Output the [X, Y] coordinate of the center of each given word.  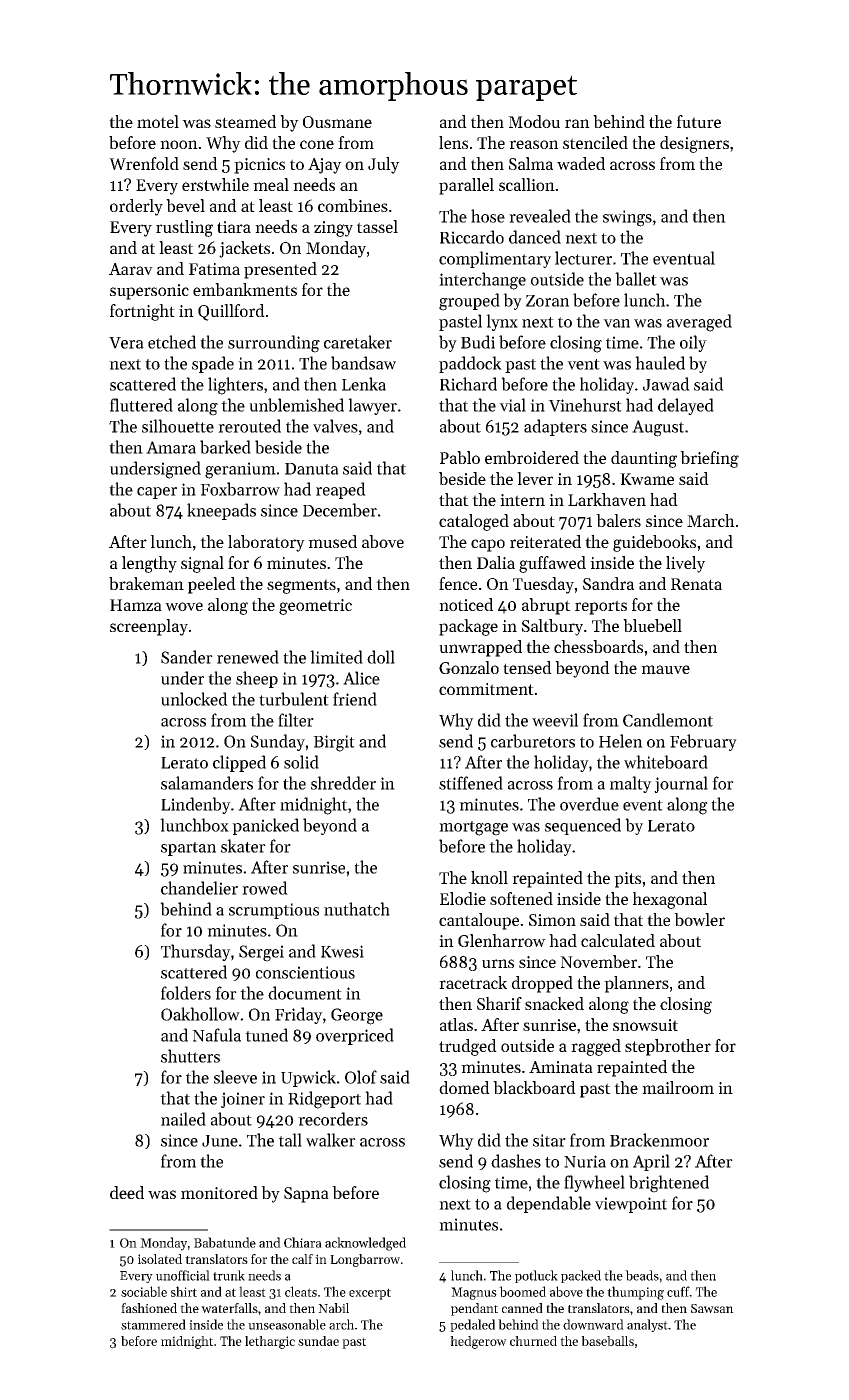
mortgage [473, 828]
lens [453, 142]
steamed [245, 121]
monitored [219, 1192]
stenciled [595, 142]
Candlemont [668, 720]
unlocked [194, 699]
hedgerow [478, 1342]
